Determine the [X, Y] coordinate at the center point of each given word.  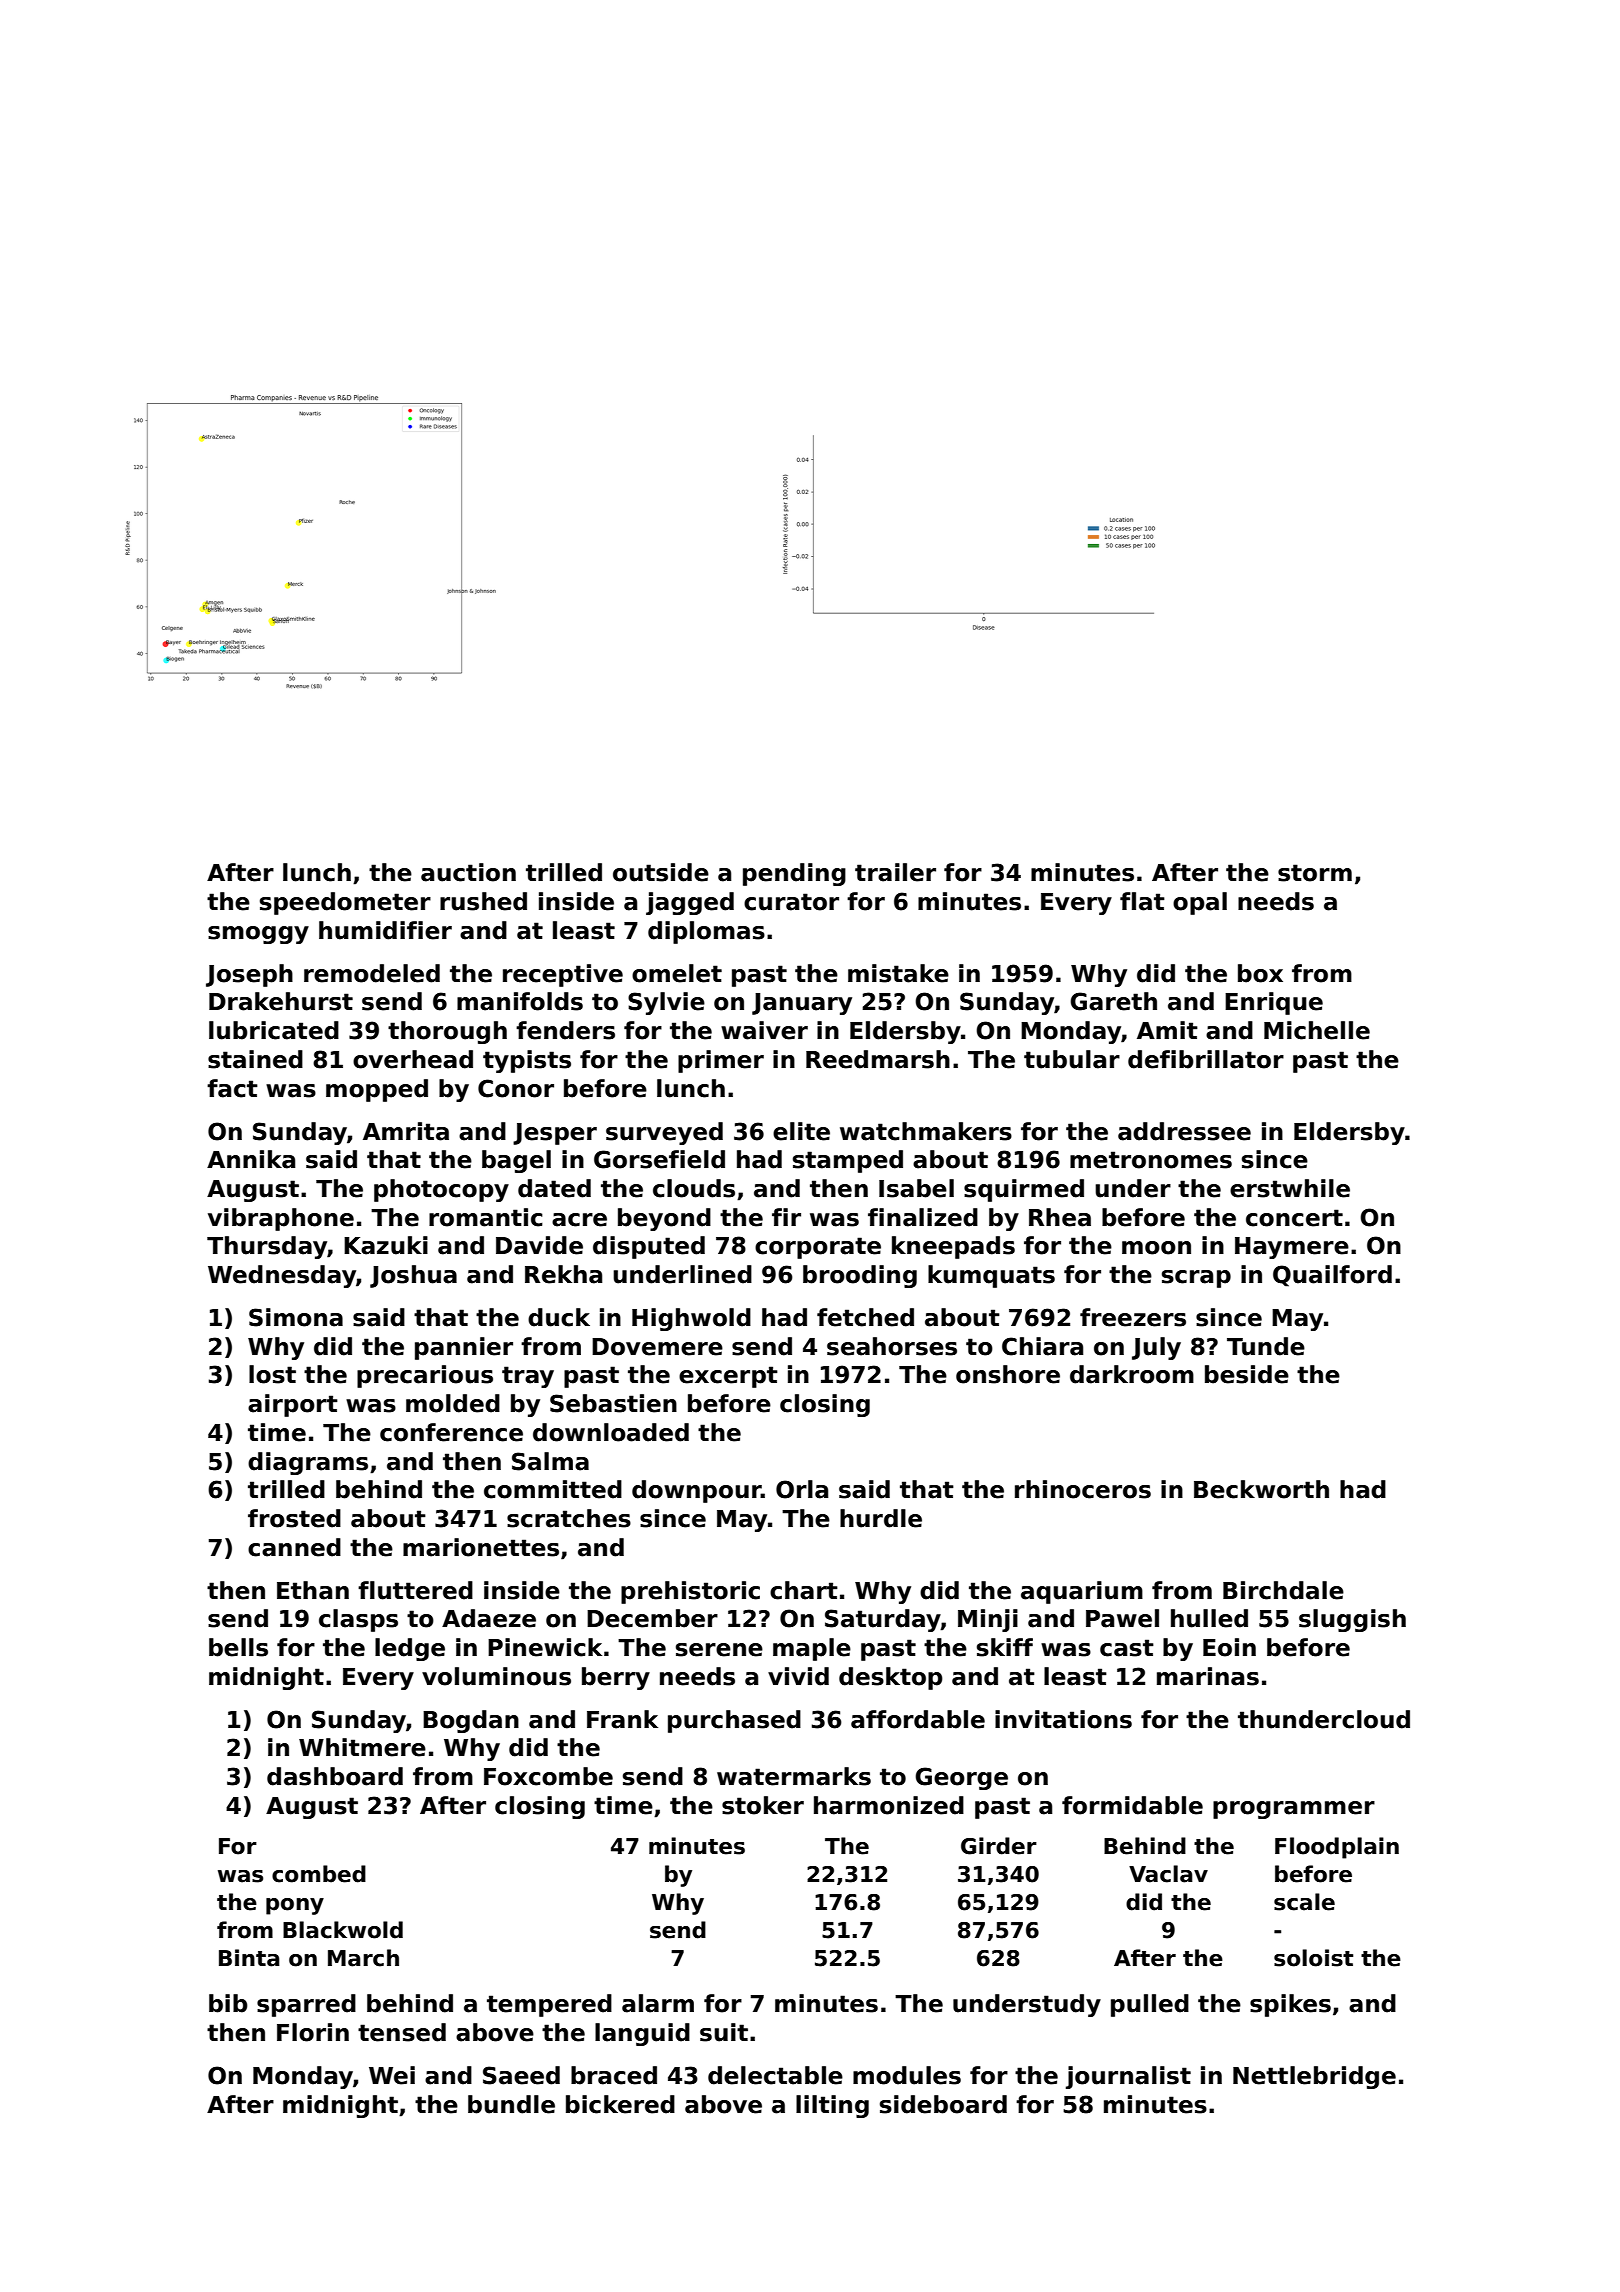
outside [661, 872]
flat [1142, 901]
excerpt [728, 1377]
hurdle [881, 1518]
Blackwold [343, 1930]
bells [238, 1647]
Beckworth [1261, 1489]
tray [528, 1377]
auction [468, 872]
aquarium [1082, 1592]
